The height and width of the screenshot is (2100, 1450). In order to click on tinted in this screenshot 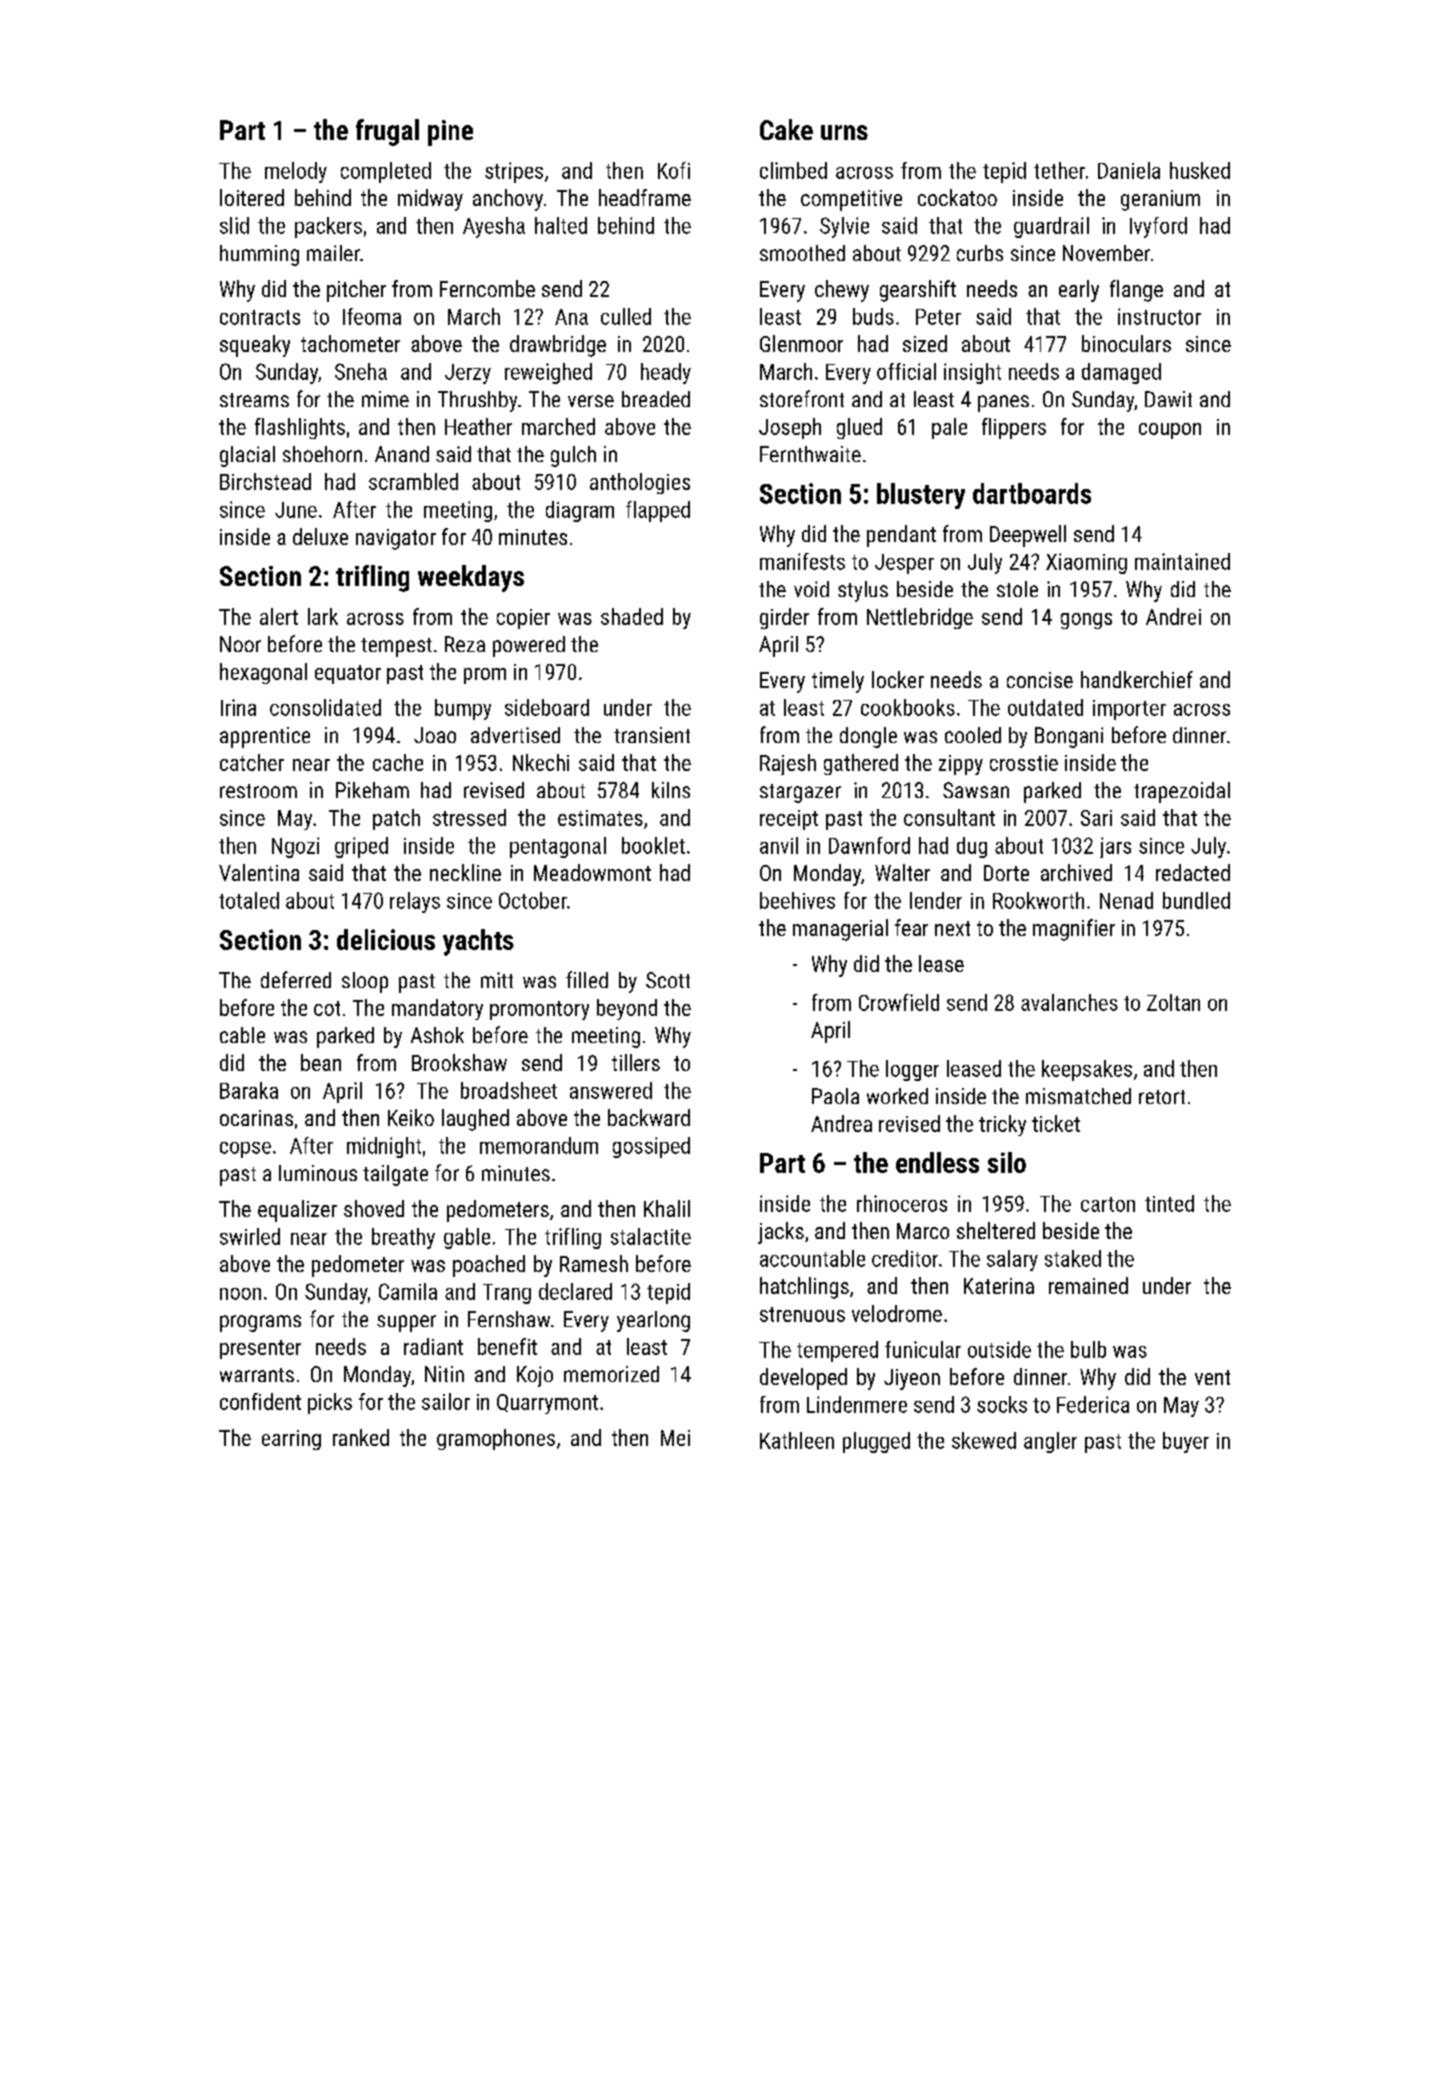, I will do `click(1169, 1203)`.
